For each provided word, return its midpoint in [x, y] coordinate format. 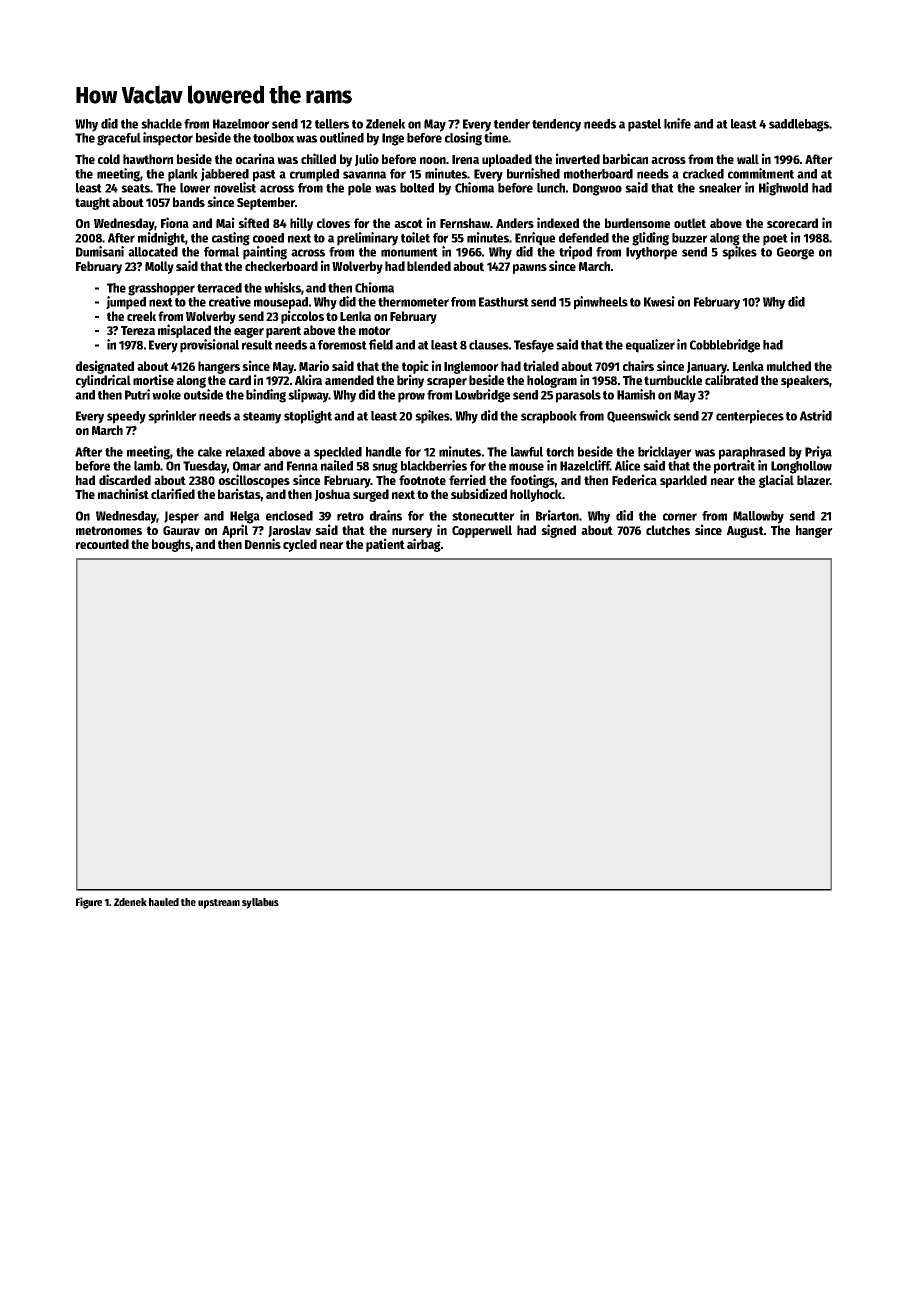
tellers [332, 124]
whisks [282, 287]
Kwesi [659, 301]
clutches [668, 530]
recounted [102, 544]
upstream [219, 904]
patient [385, 545]
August [745, 532]
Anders [515, 223]
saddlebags [799, 125]
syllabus [260, 903]
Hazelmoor [241, 124]
